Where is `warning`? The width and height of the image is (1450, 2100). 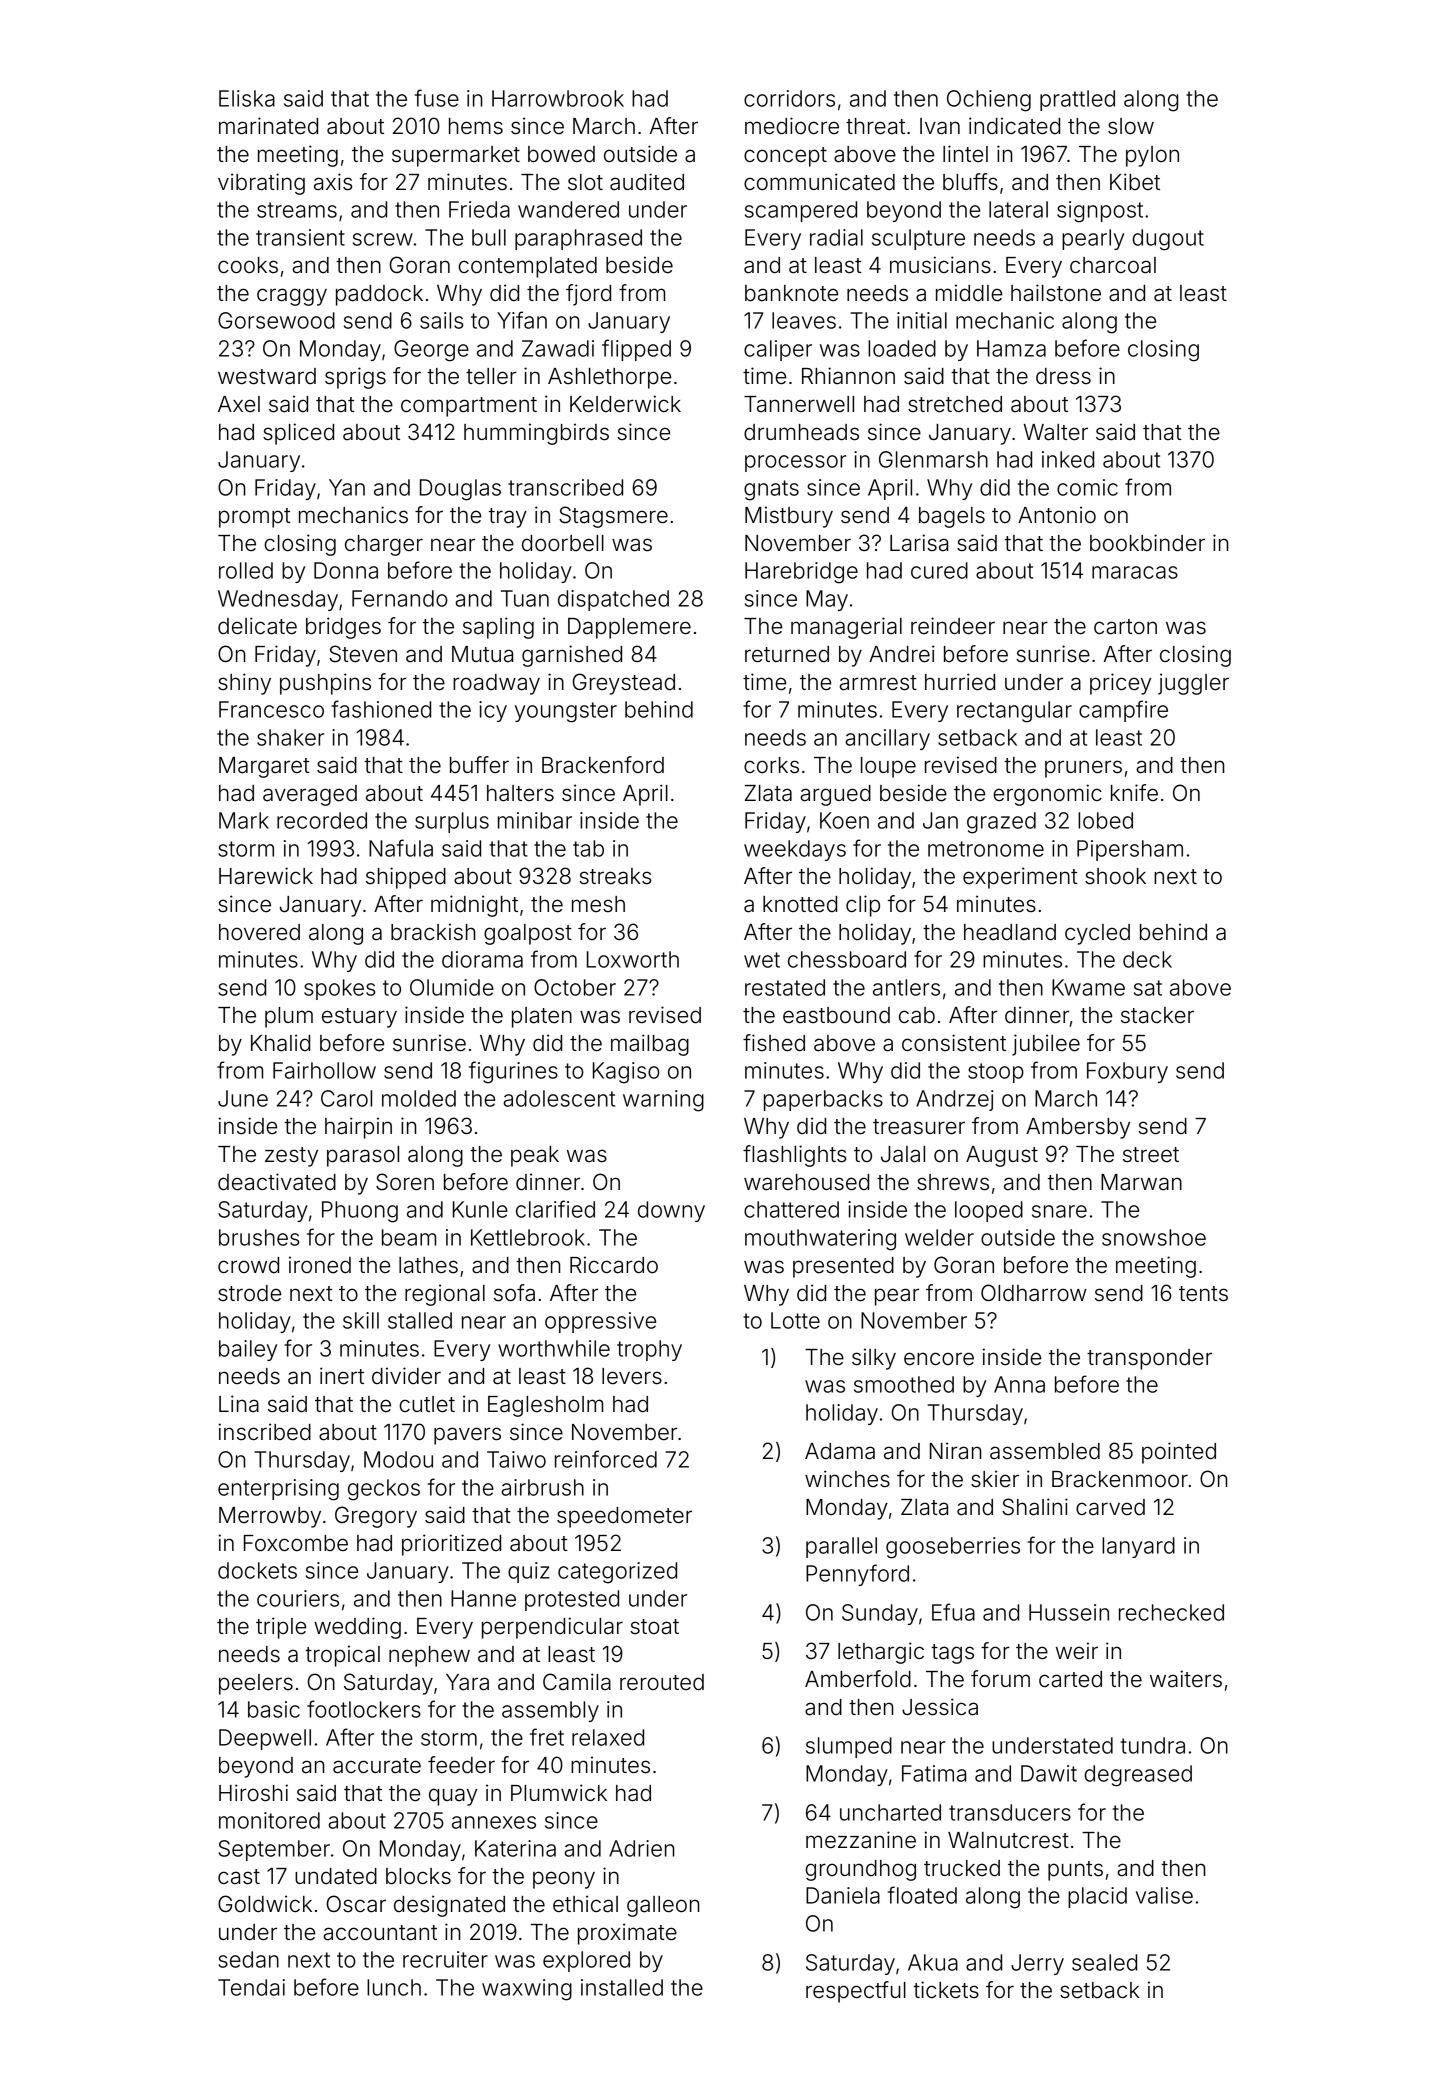 warning is located at coordinates (663, 1101).
